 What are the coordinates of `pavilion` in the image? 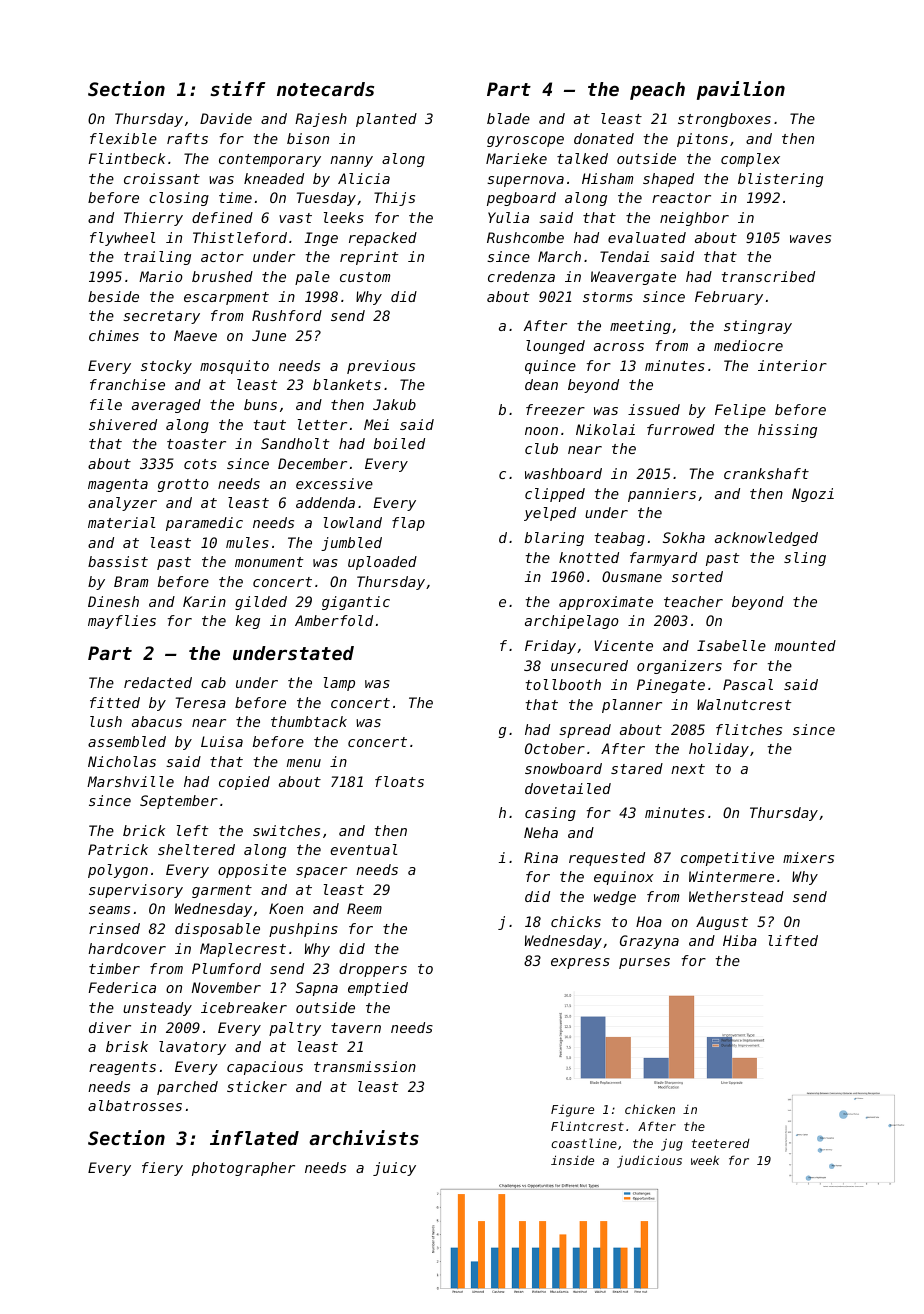 It's located at (741, 90).
